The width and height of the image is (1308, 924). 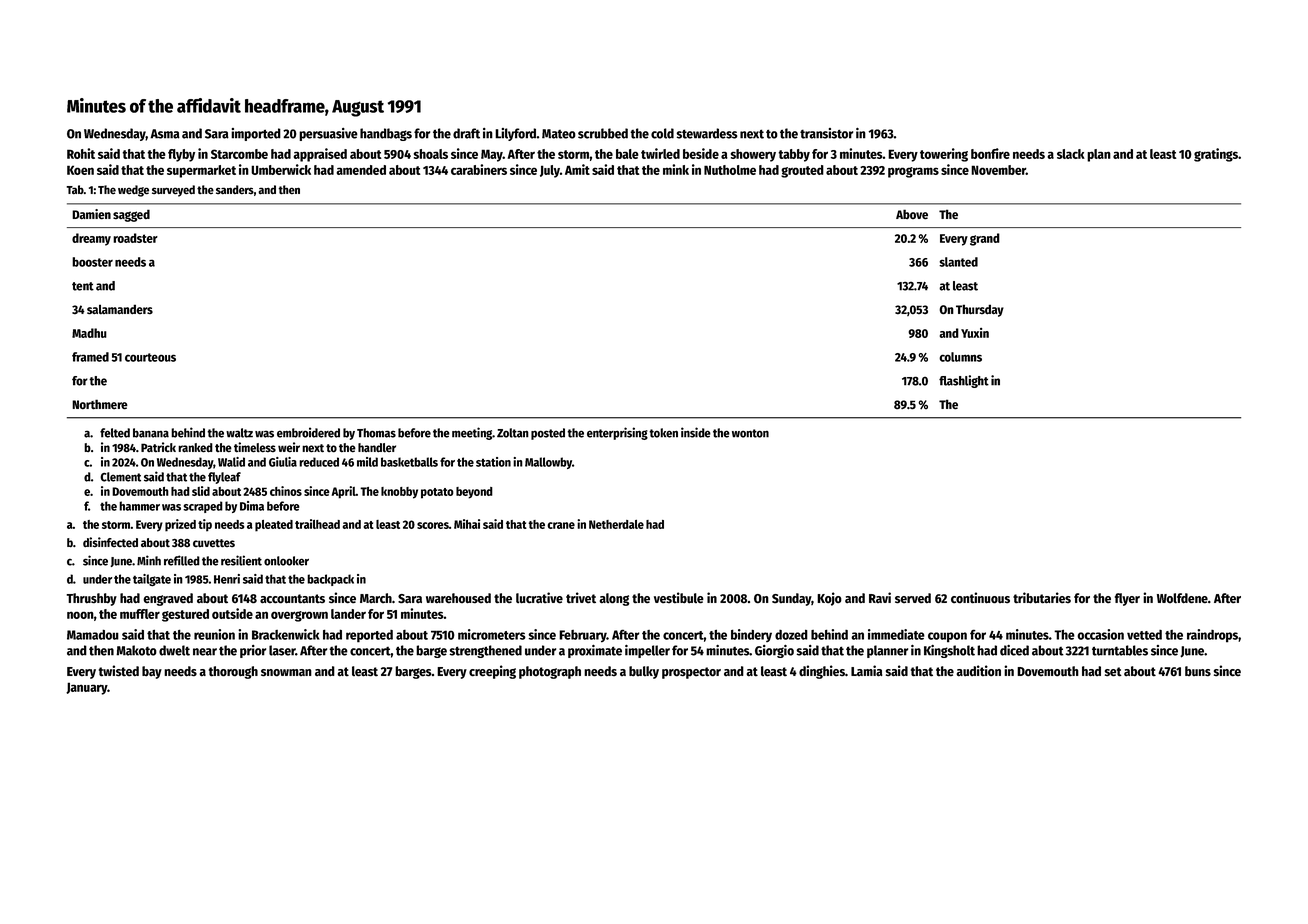 What do you see at coordinates (120, 477) in the image?
I see `Clement` at bounding box center [120, 477].
